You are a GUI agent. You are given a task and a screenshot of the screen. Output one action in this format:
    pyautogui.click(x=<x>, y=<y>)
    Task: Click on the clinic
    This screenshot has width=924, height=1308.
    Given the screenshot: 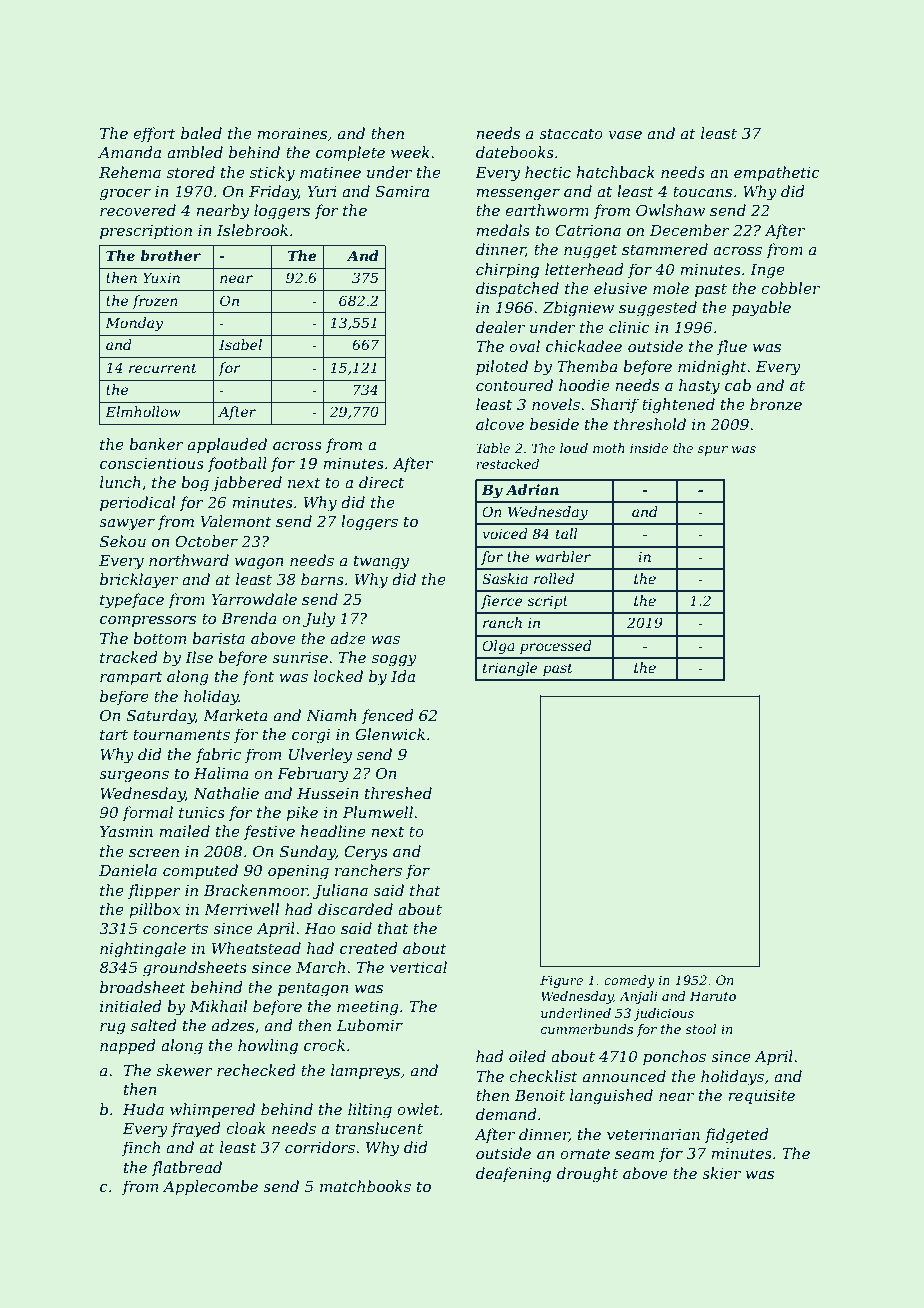 What is the action you would take?
    pyautogui.click(x=629, y=327)
